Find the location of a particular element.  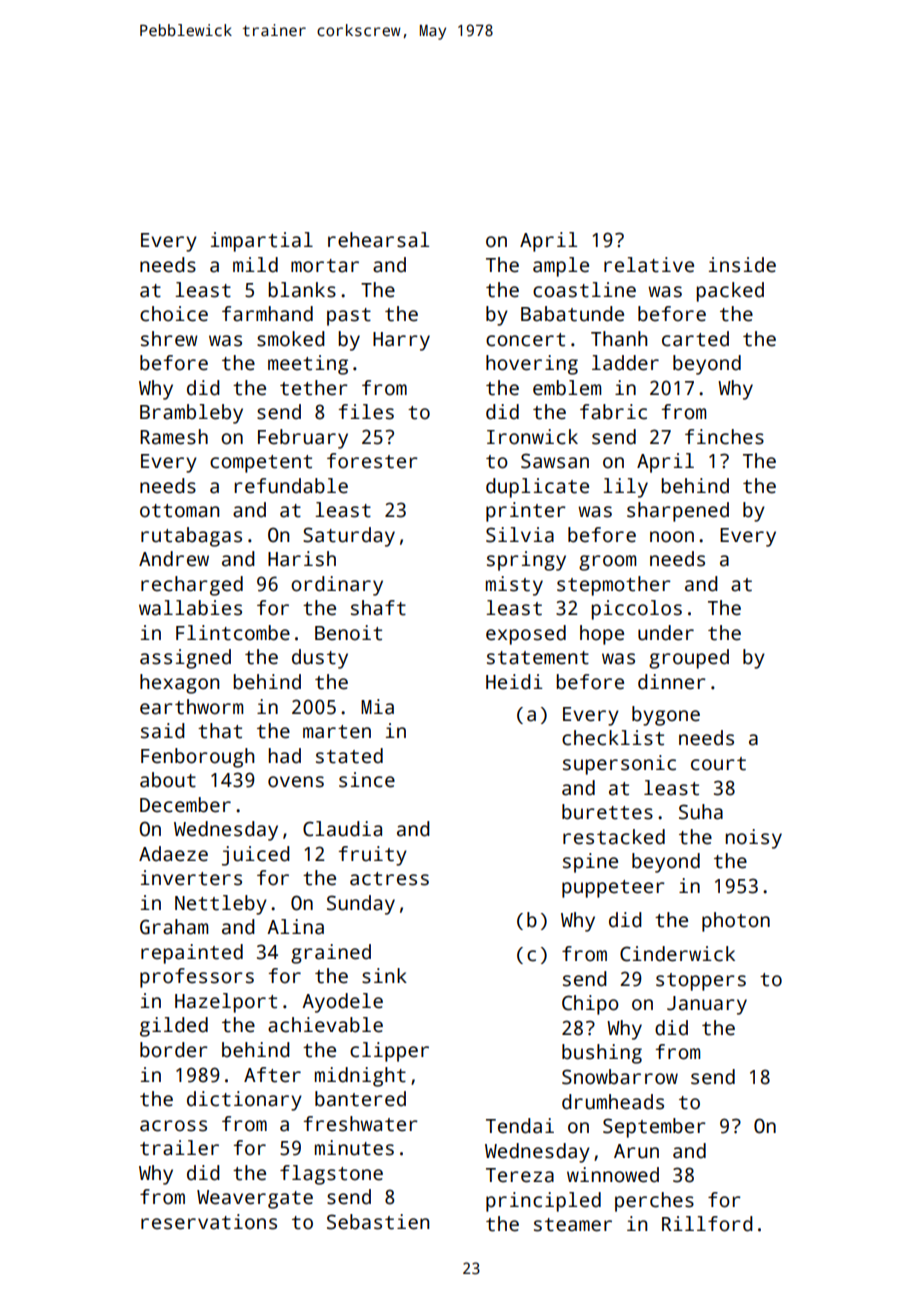

dictionary is located at coordinates (244, 1101).
